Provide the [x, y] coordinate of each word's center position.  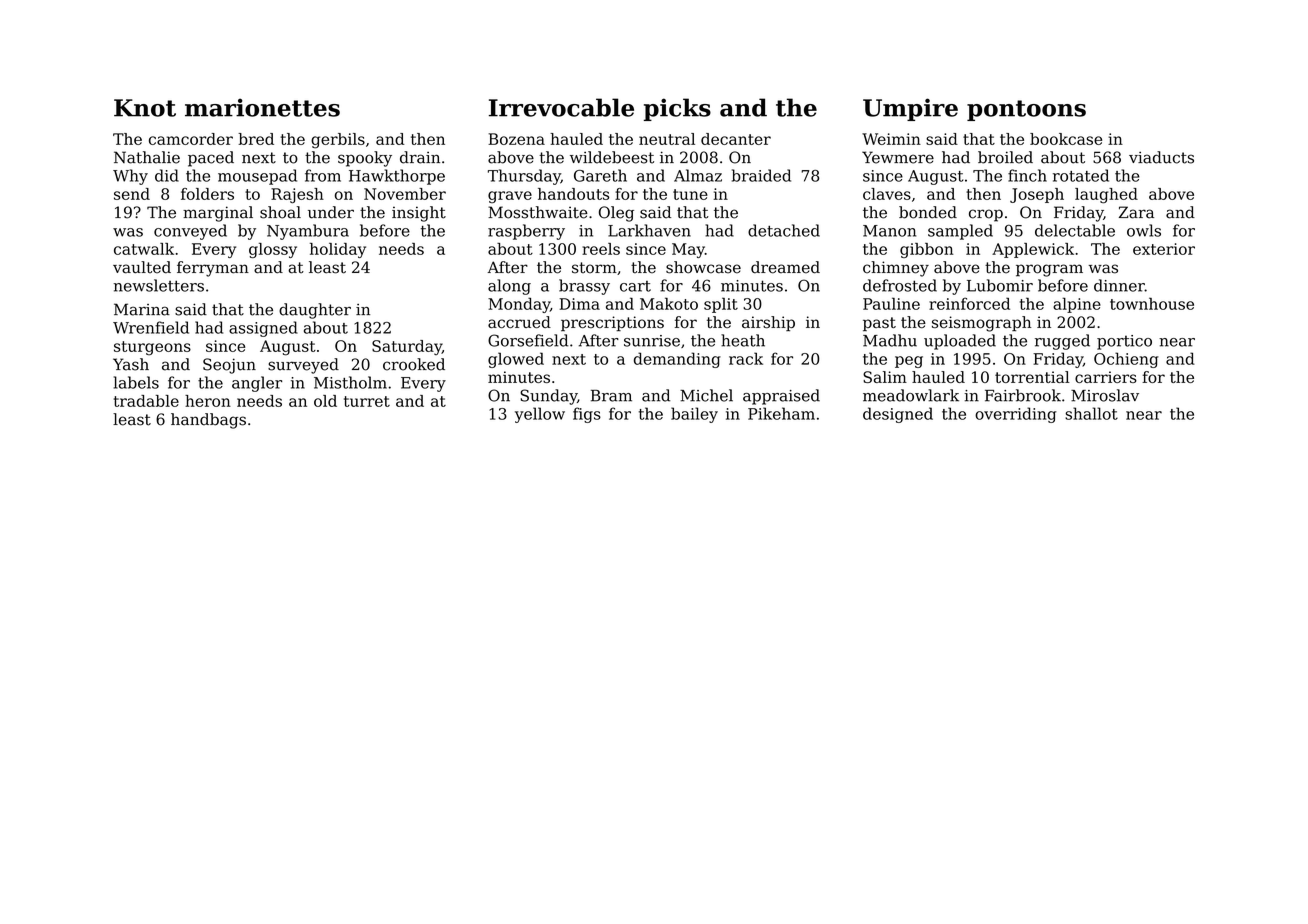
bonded [928, 212]
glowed [516, 360]
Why [130, 177]
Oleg [616, 214]
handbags [208, 421]
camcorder [191, 139]
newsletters [159, 285]
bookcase [1066, 139]
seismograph [981, 324]
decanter [736, 139]
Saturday [407, 347]
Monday [519, 305]
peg [909, 362]
